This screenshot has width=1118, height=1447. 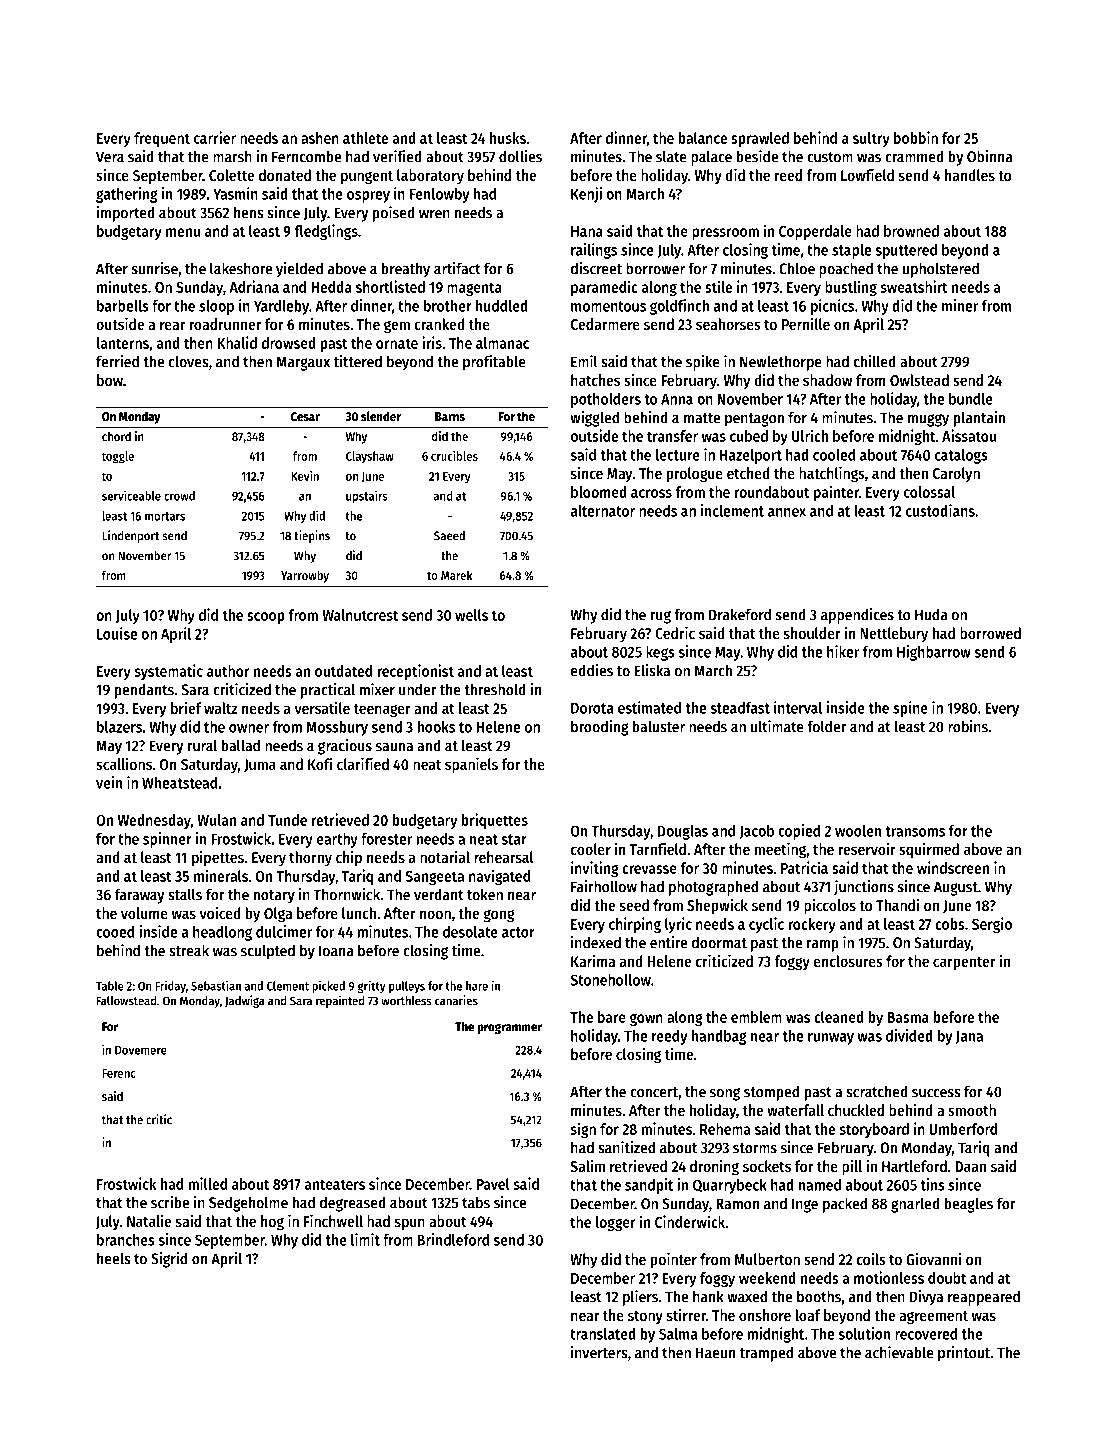 What do you see at coordinates (654, 1092) in the screenshot?
I see `concert` at bounding box center [654, 1092].
